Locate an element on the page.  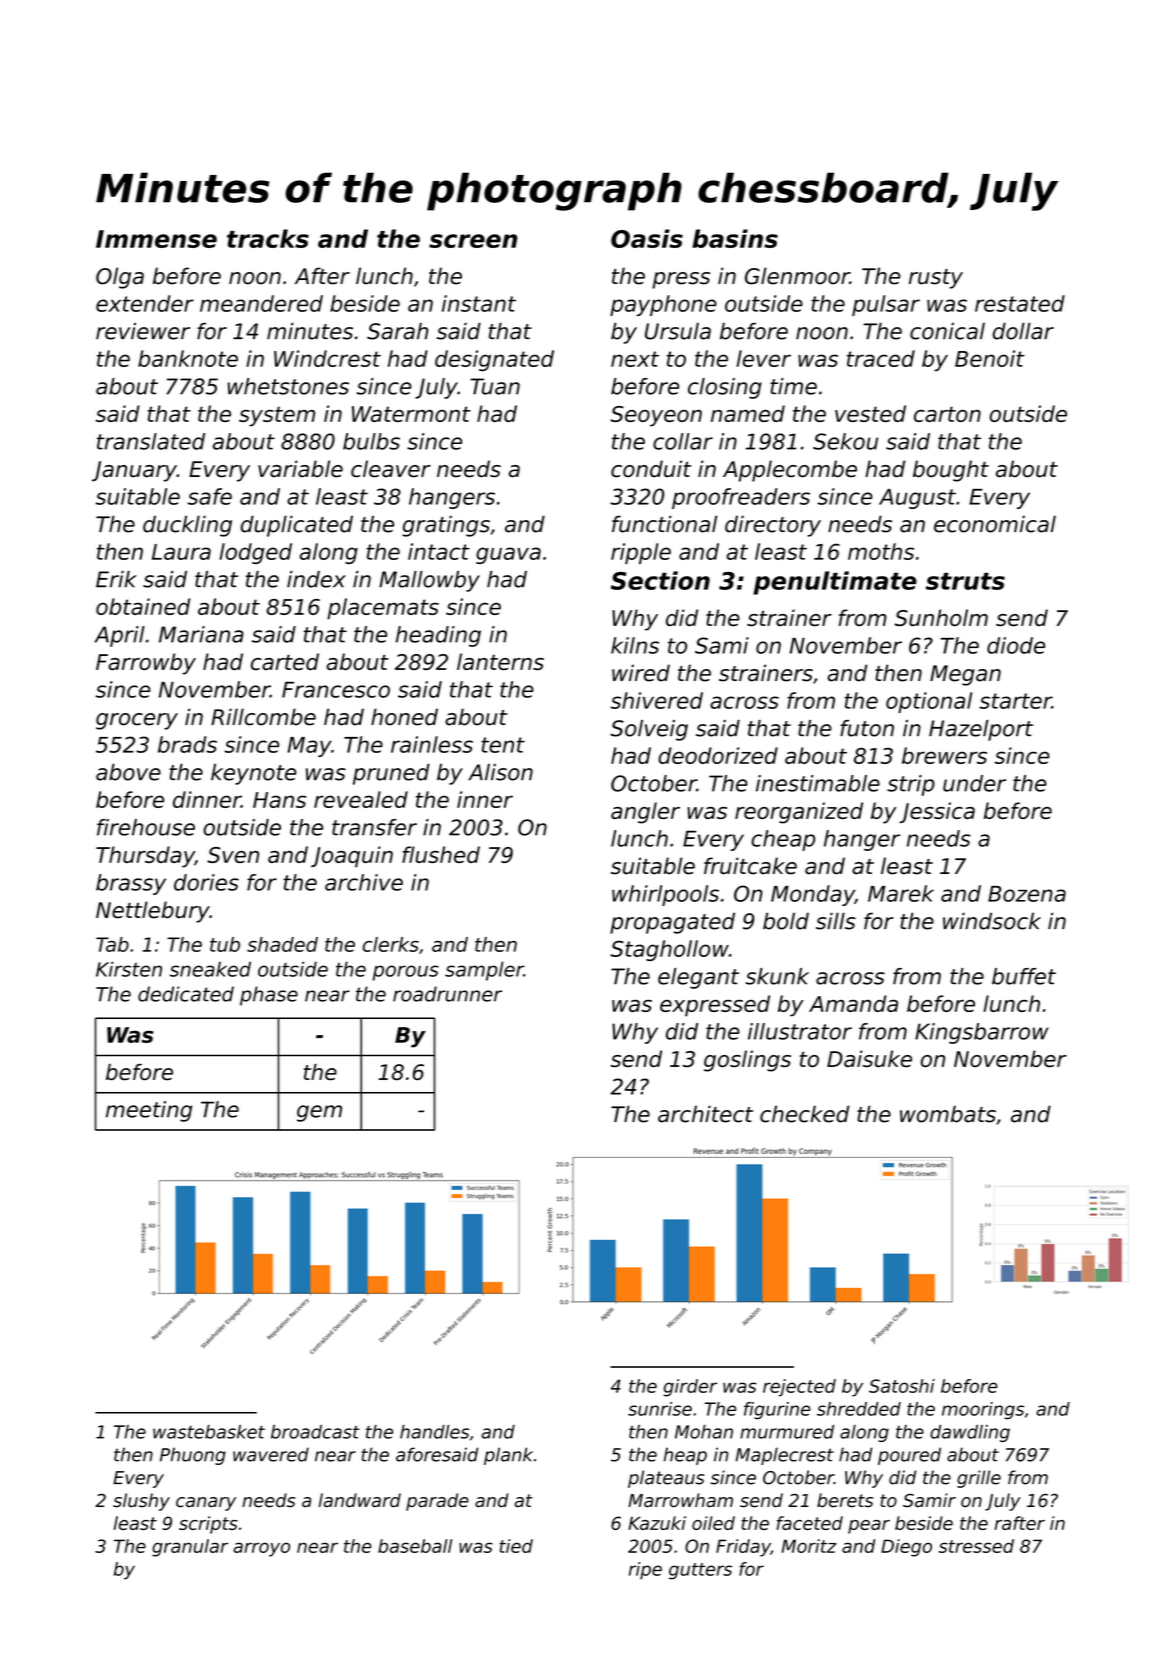
moths is located at coordinates (881, 551).
